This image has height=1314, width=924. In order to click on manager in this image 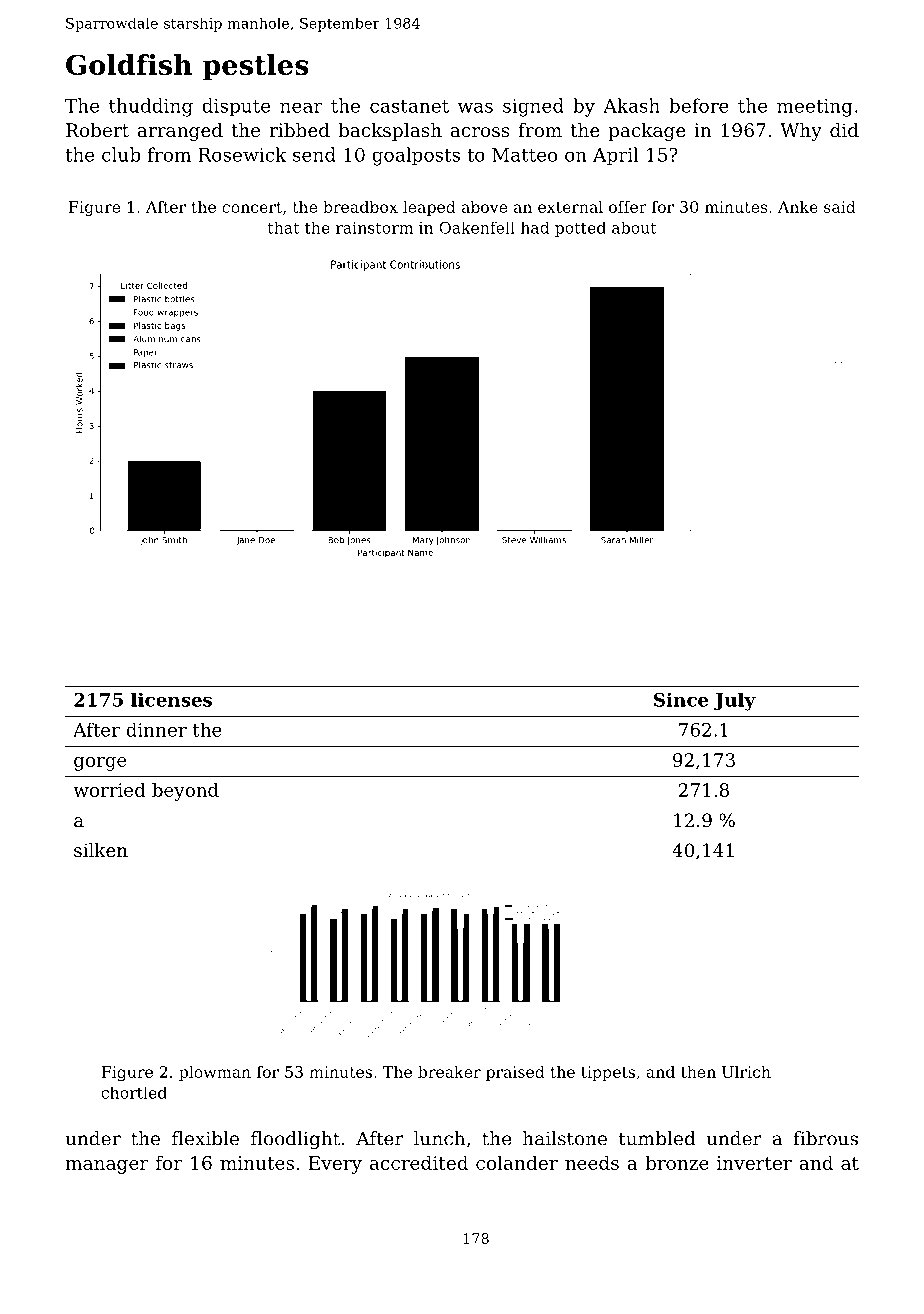, I will do `click(106, 1167)`.
